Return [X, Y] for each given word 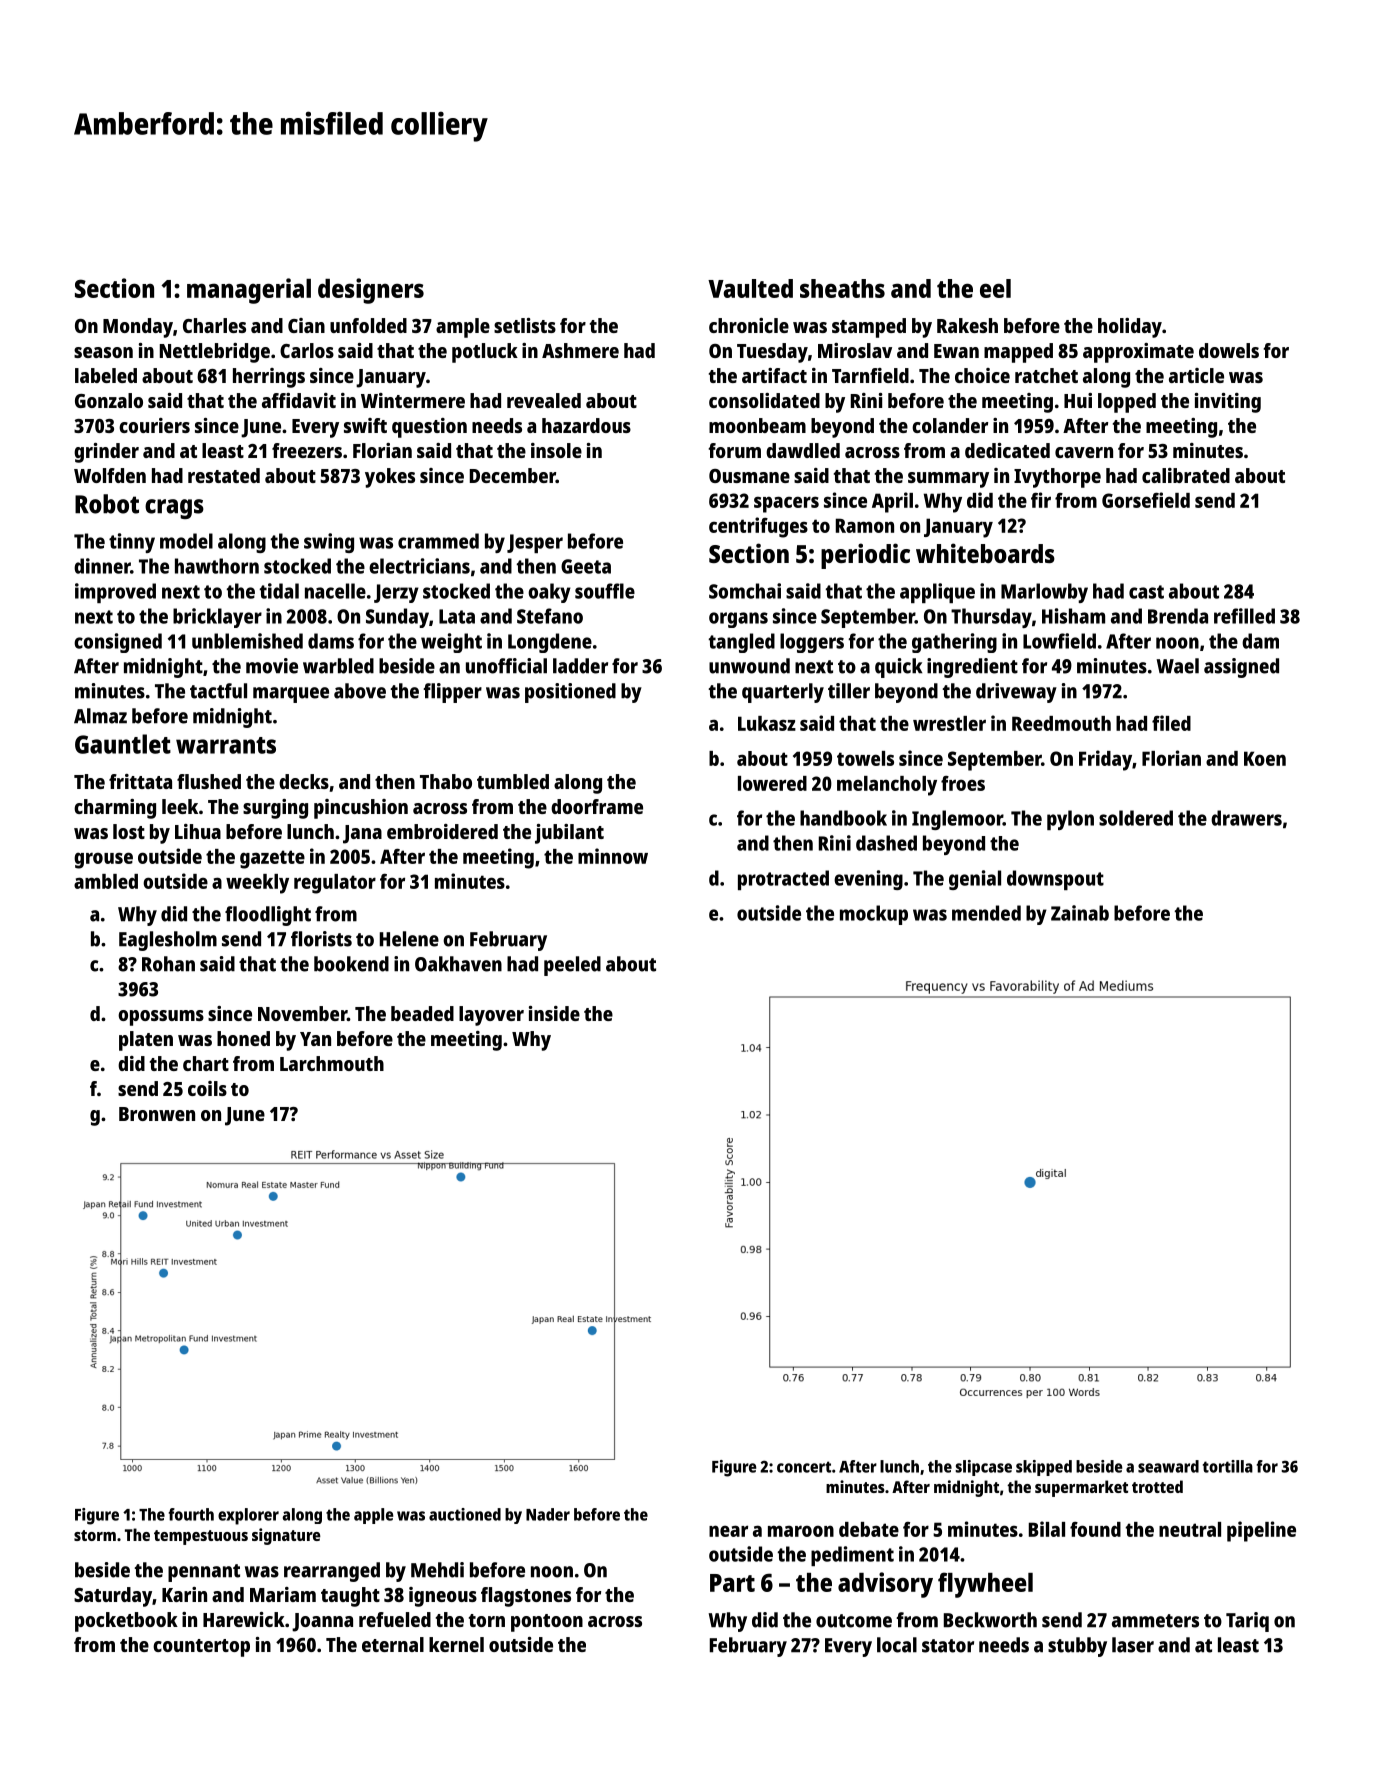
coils [207, 1088]
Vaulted [750, 288]
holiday [1130, 328]
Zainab [1080, 913]
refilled [1244, 616]
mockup [874, 915]
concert [804, 1467]
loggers [812, 643]
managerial [249, 291]
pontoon [547, 1623]
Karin [184, 1594]
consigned [118, 643]
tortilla [1228, 1466]
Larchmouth [332, 1063]
